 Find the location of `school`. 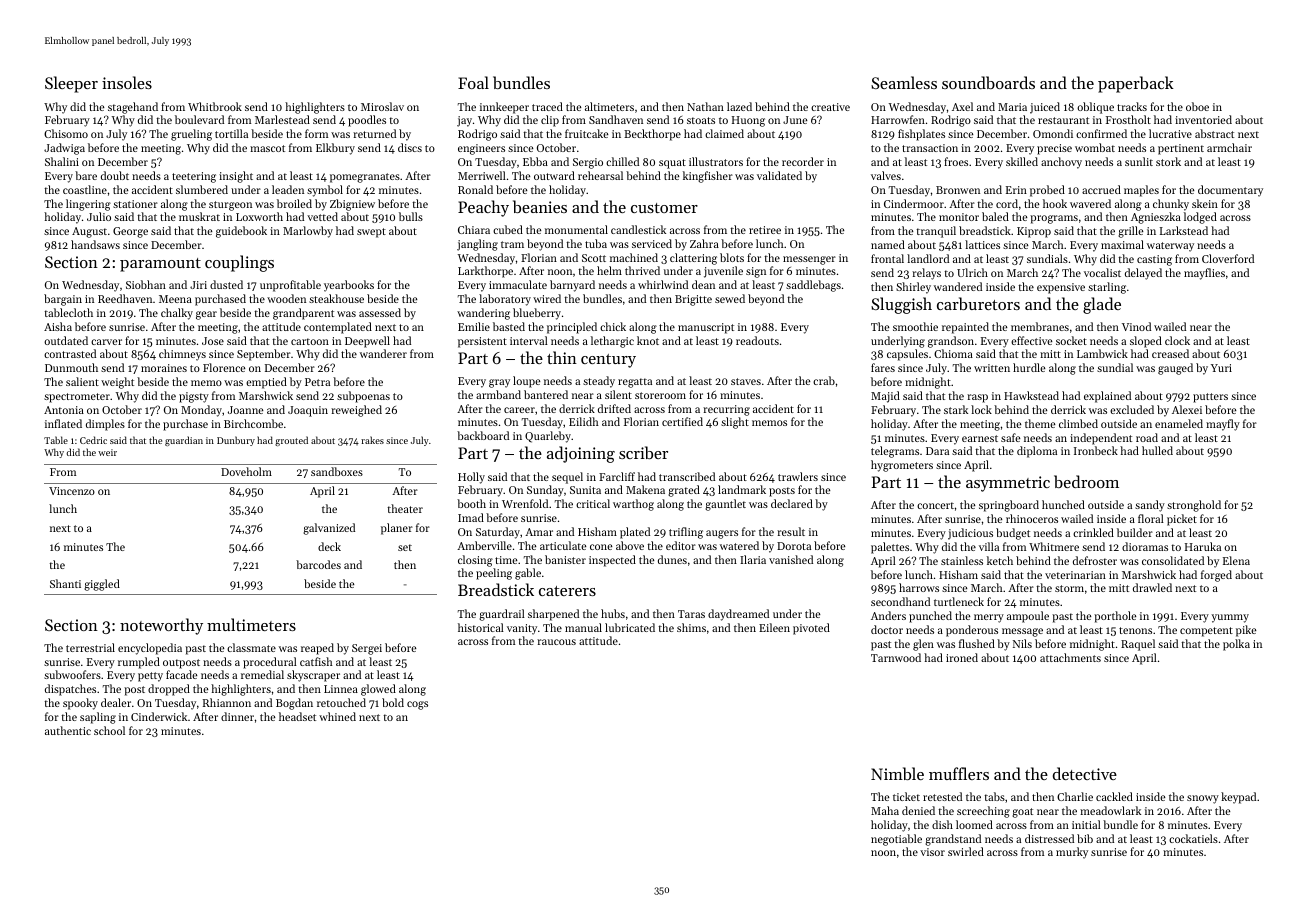

school is located at coordinates (109, 730).
